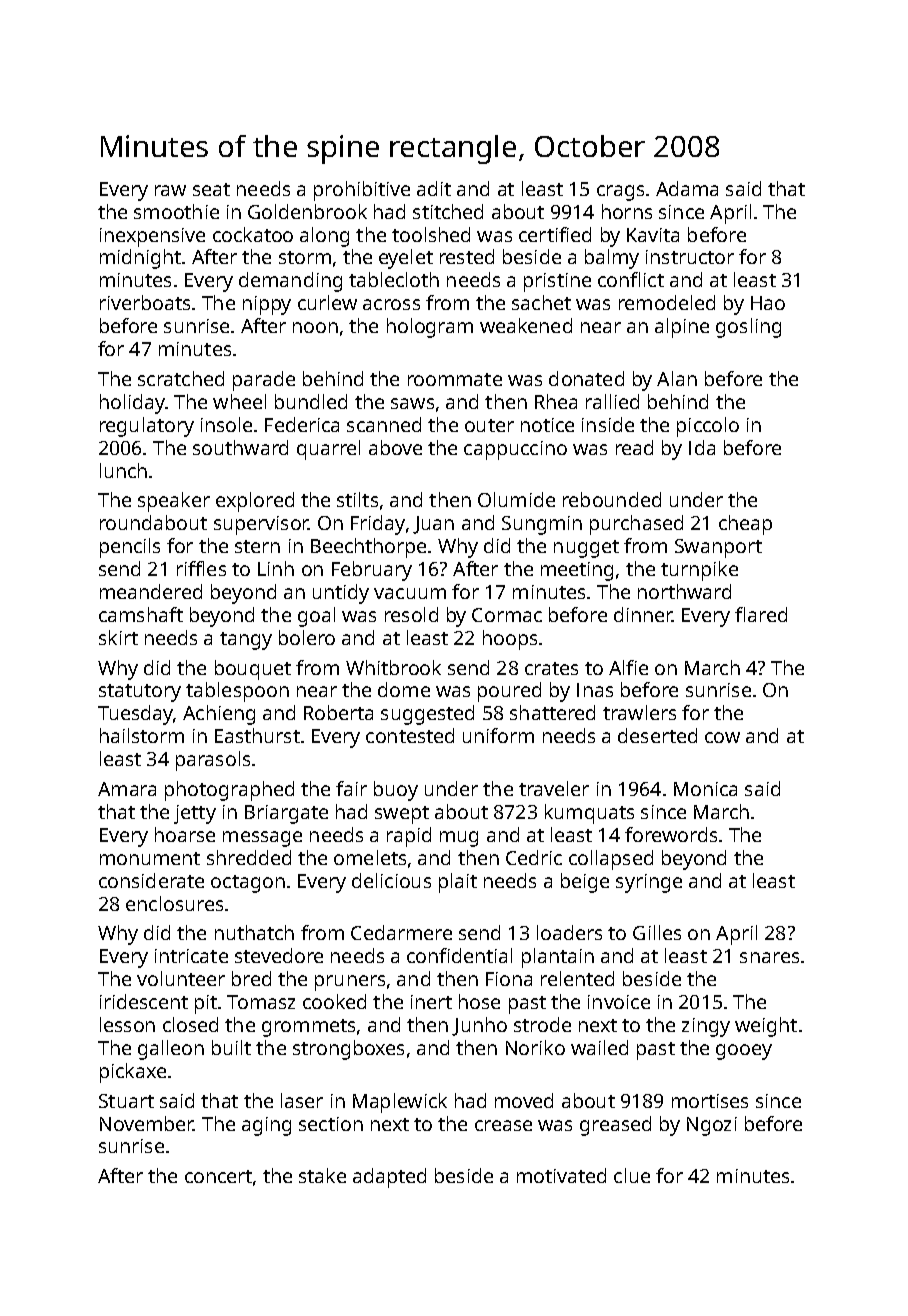 This document has width=908, height=1316. What do you see at coordinates (246, 641) in the document?
I see `tangy` at bounding box center [246, 641].
